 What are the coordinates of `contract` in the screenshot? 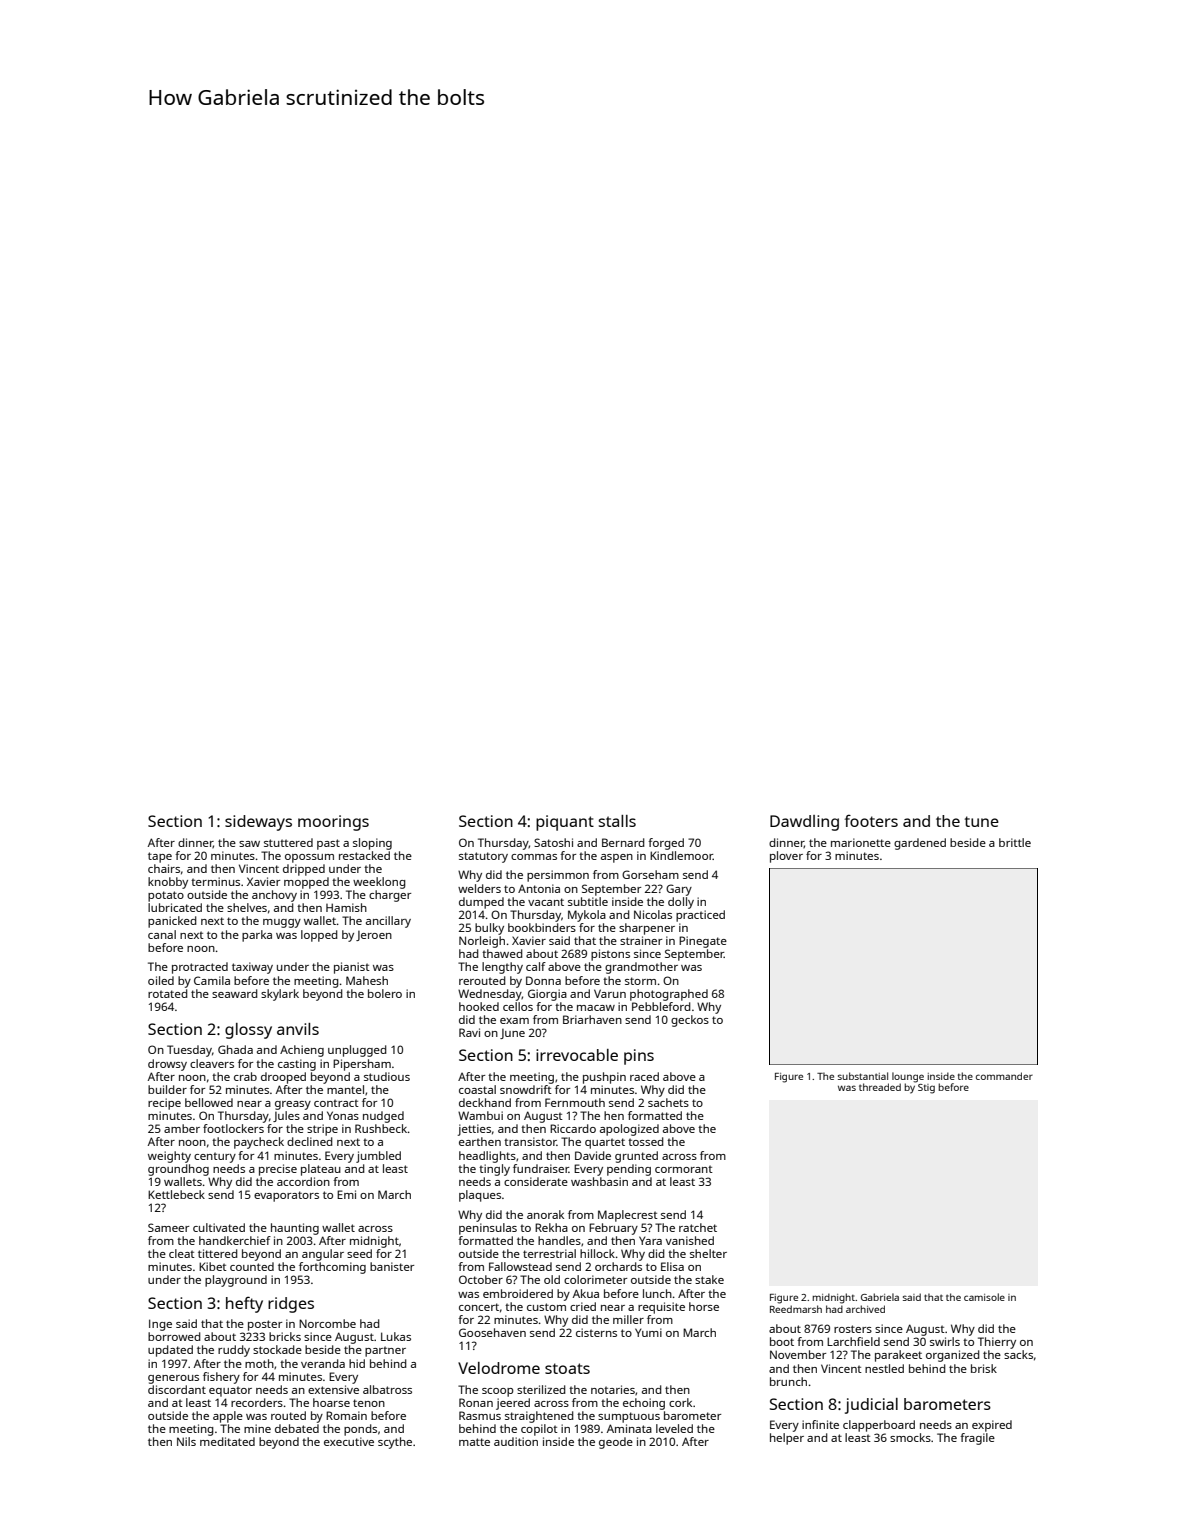 It's located at (336, 1103).
